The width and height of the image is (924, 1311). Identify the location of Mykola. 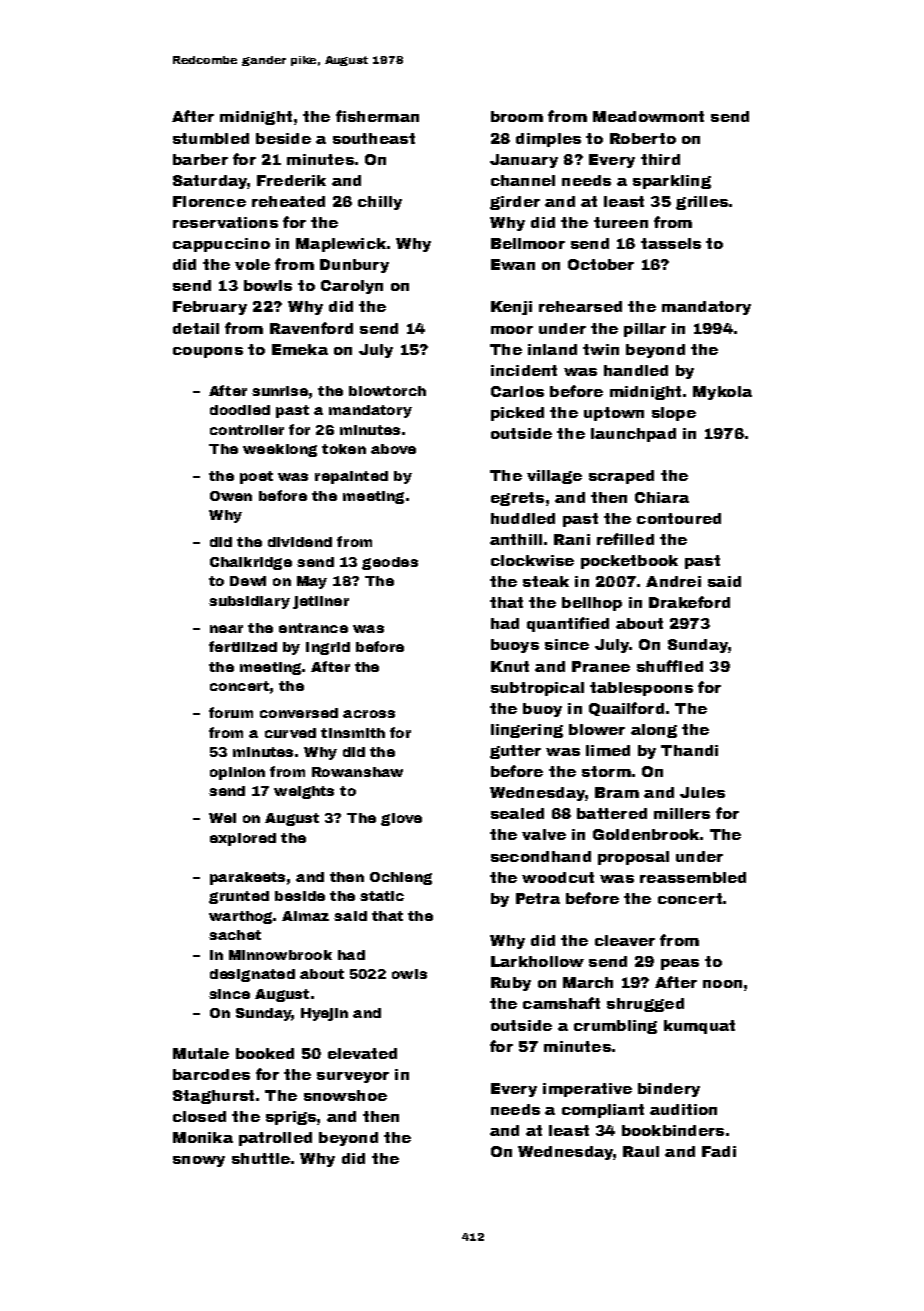
(722, 393).
